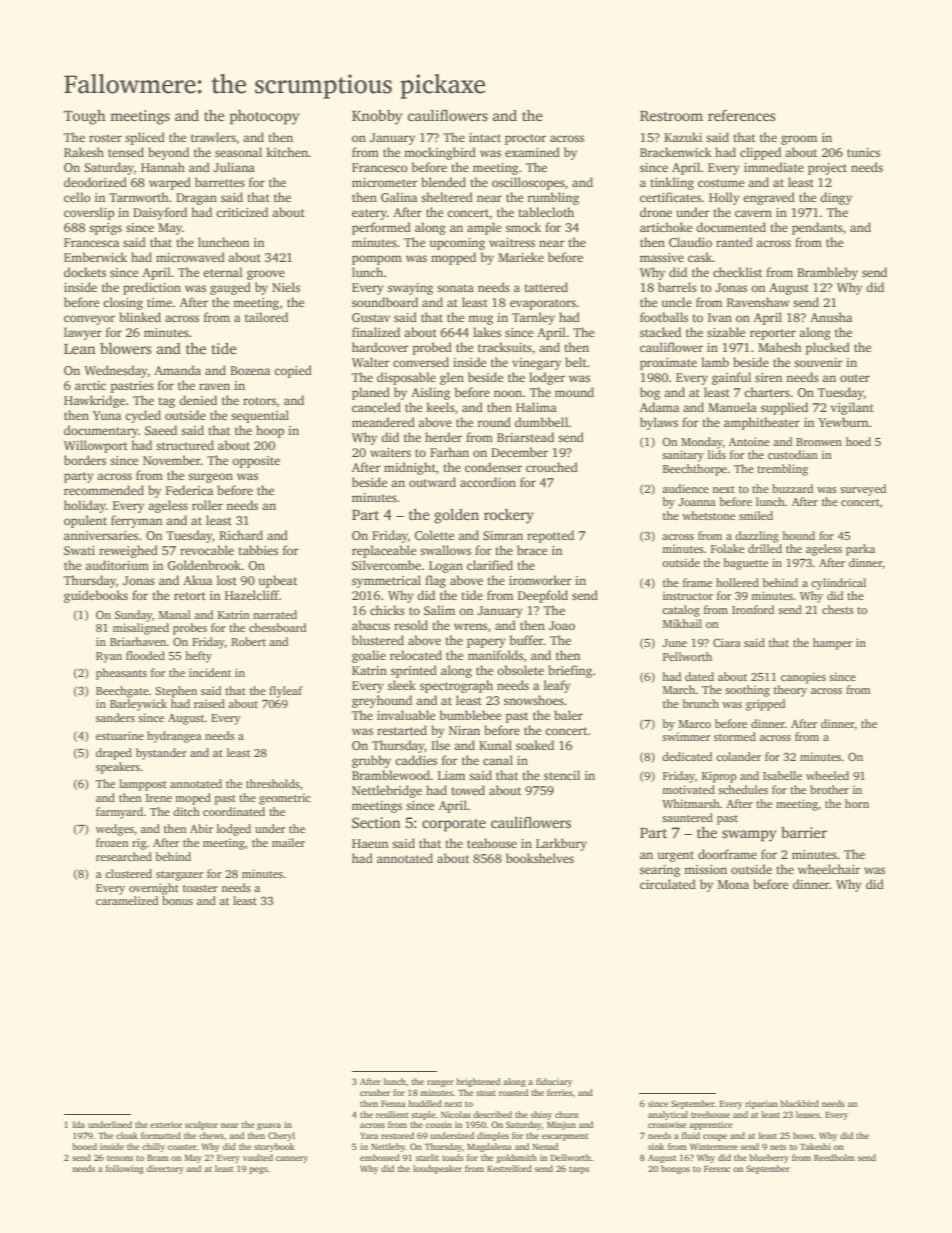 The image size is (952, 1233). What do you see at coordinates (668, 884) in the screenshot?
I see `circulated` at bounding box center [668, 884].
